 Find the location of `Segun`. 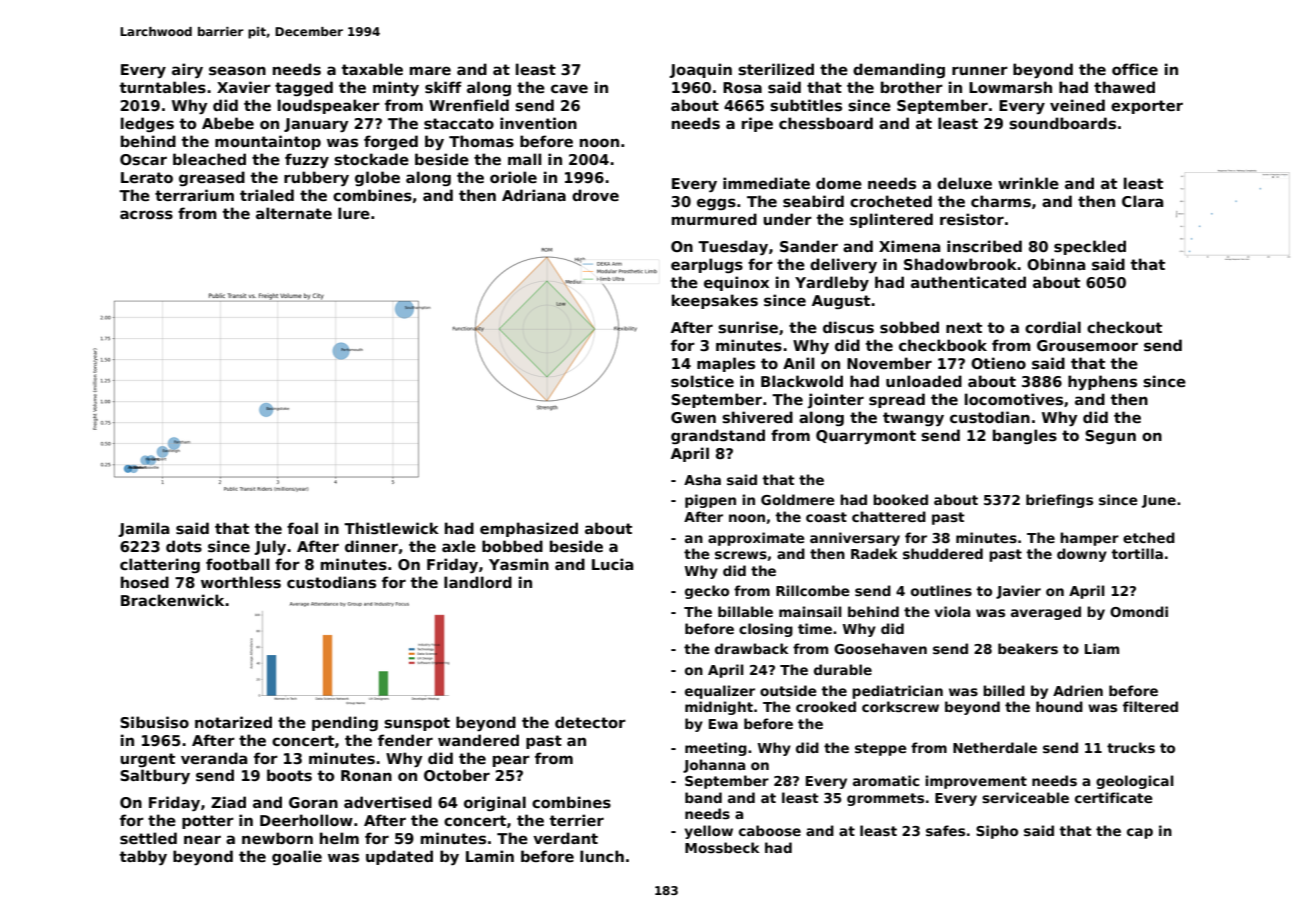

Segun is located at coordinates (1110, 437).
